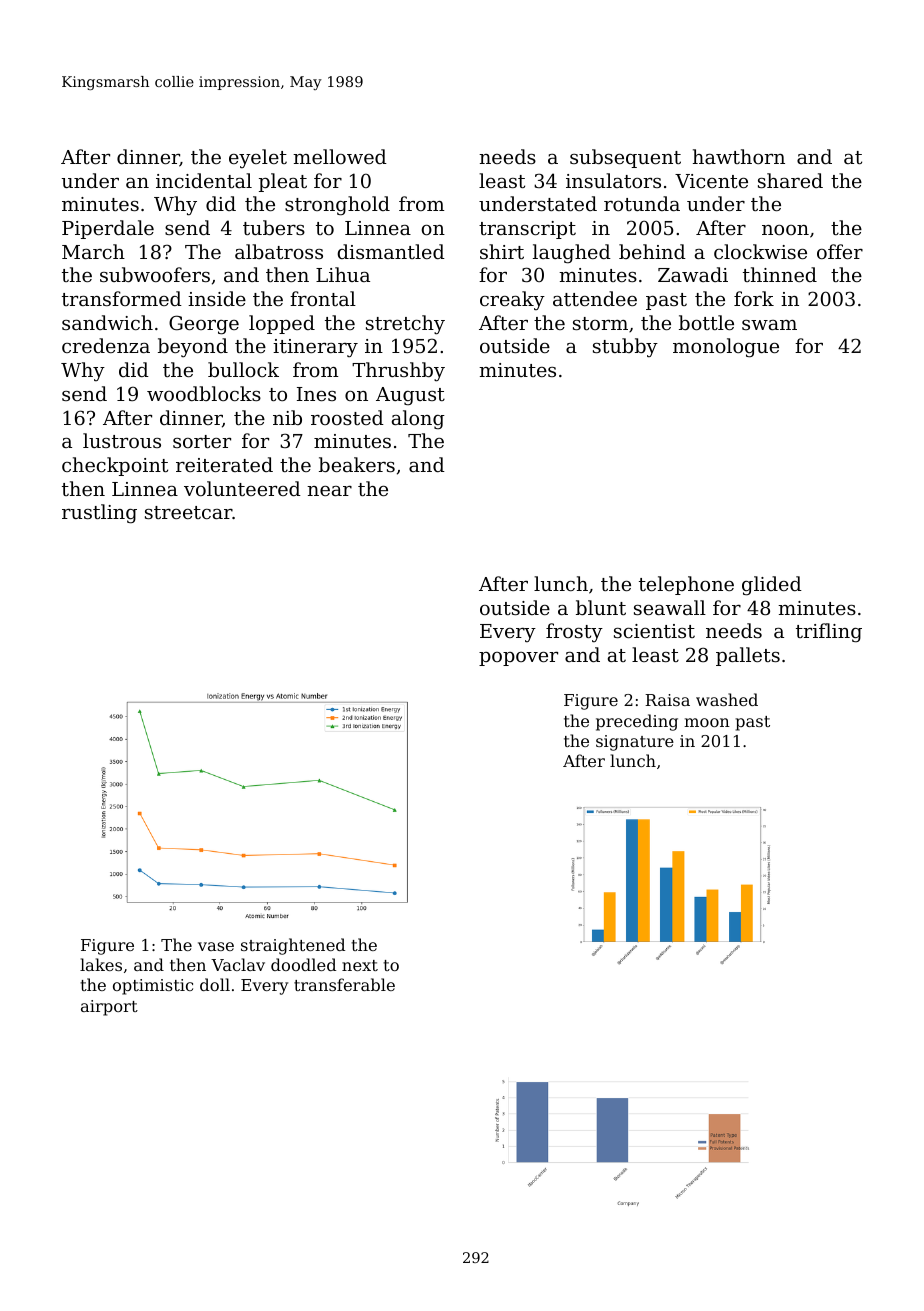 Image resolution: width=924 pixels, height=1311 pixels. What do you see at coordinates (572, 254) in the screenshot?
I see `laughed` at bounding box center [572, 254].
